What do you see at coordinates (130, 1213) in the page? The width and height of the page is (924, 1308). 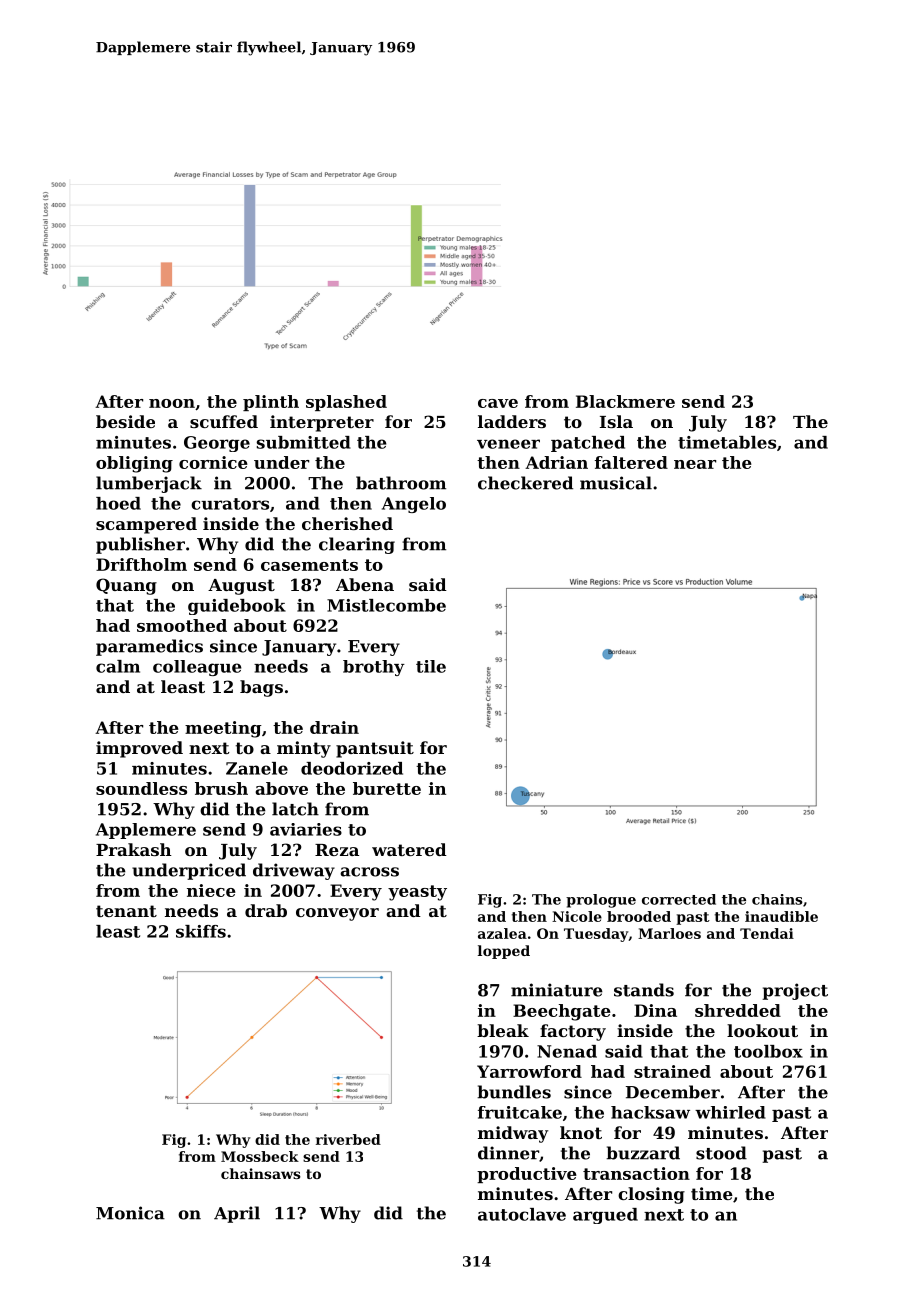 I see `Monica` at bounding box center [130, 1213].
